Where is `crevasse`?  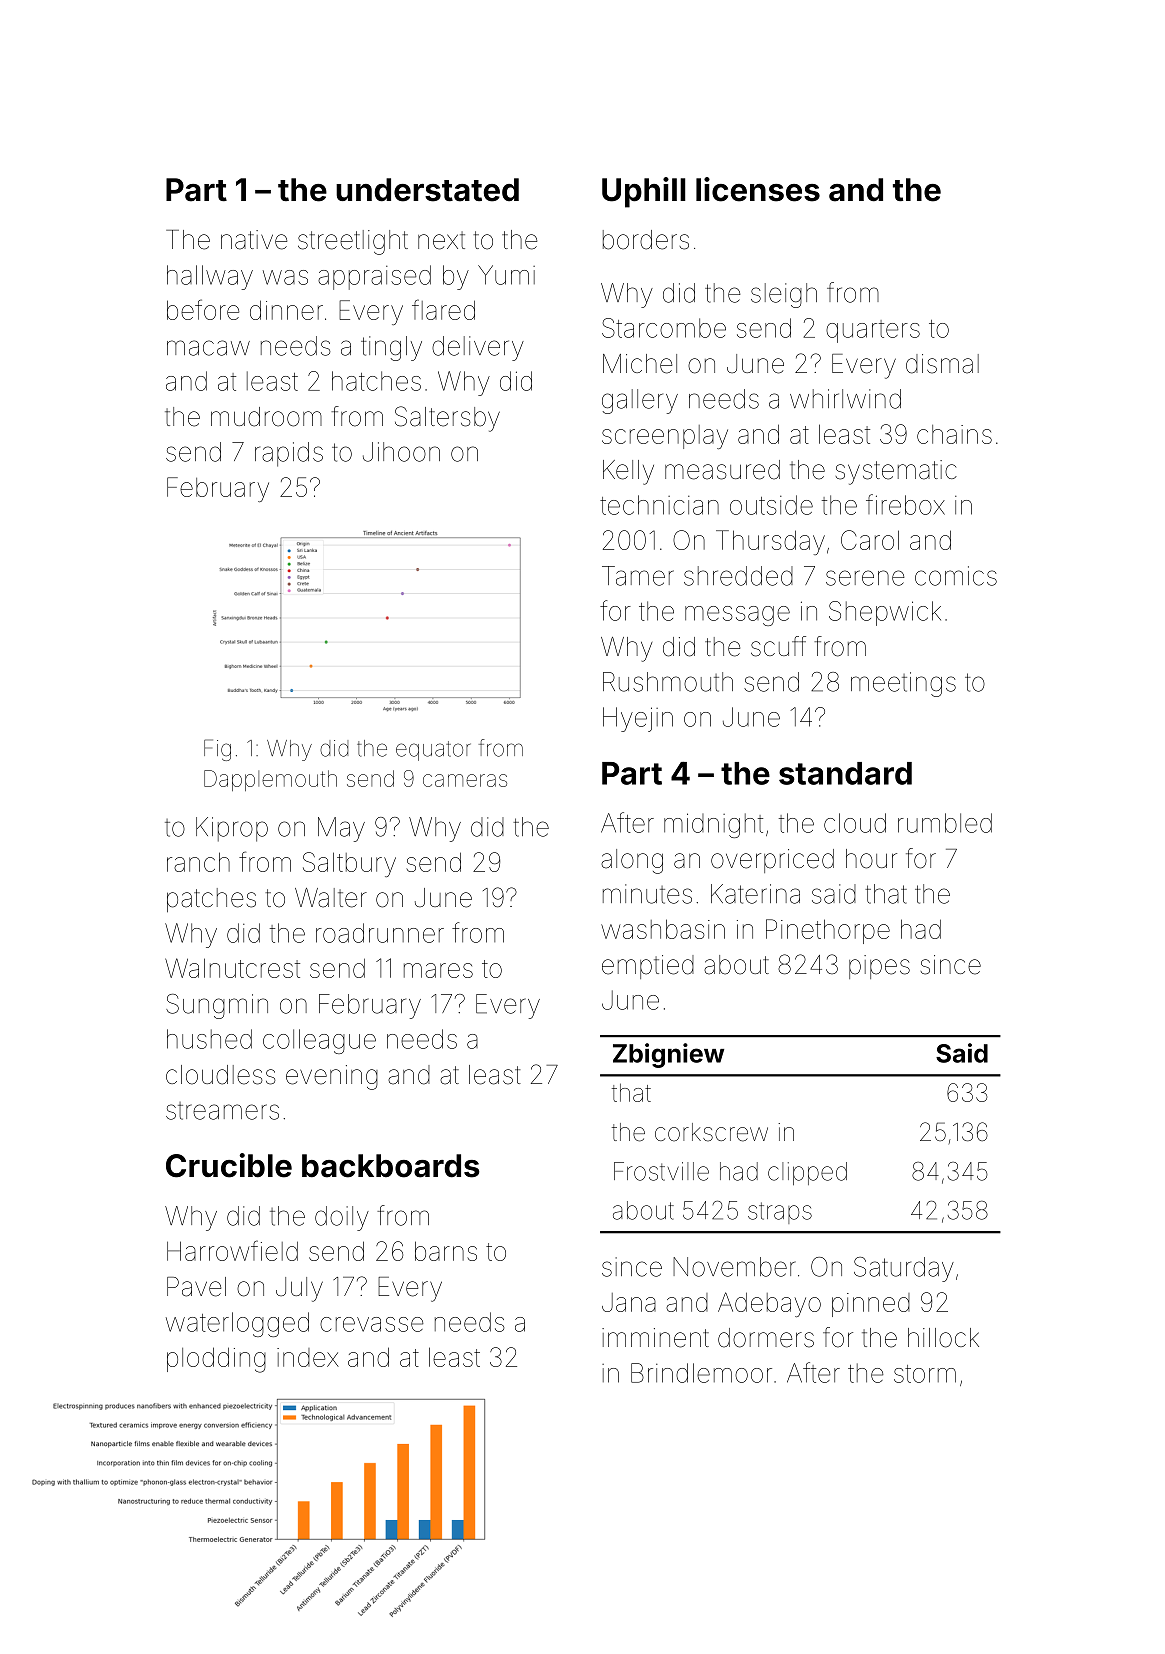
crevasse is located at coordinates (371, 1324).
